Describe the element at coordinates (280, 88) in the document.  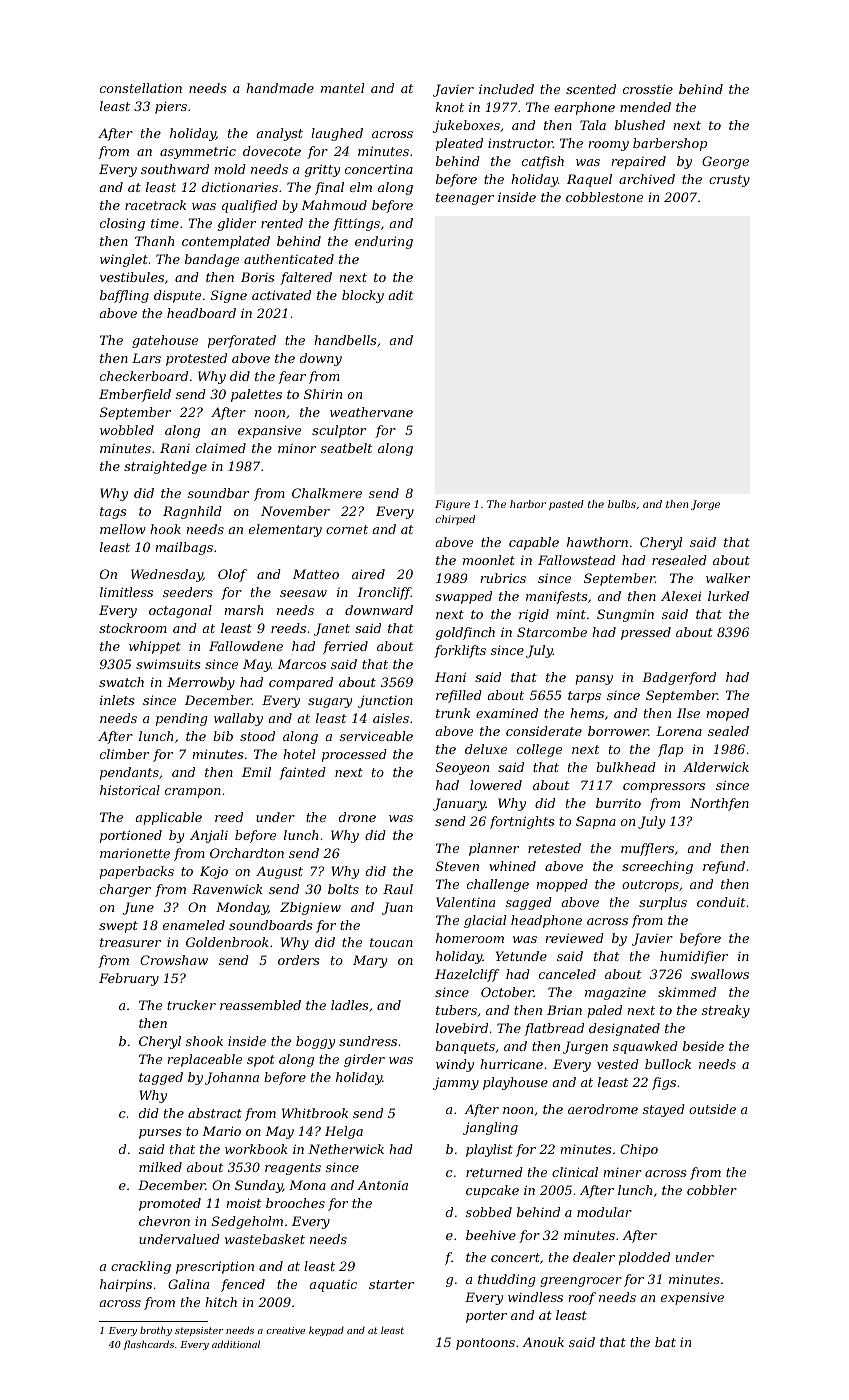
I see `handmade` at that location.
